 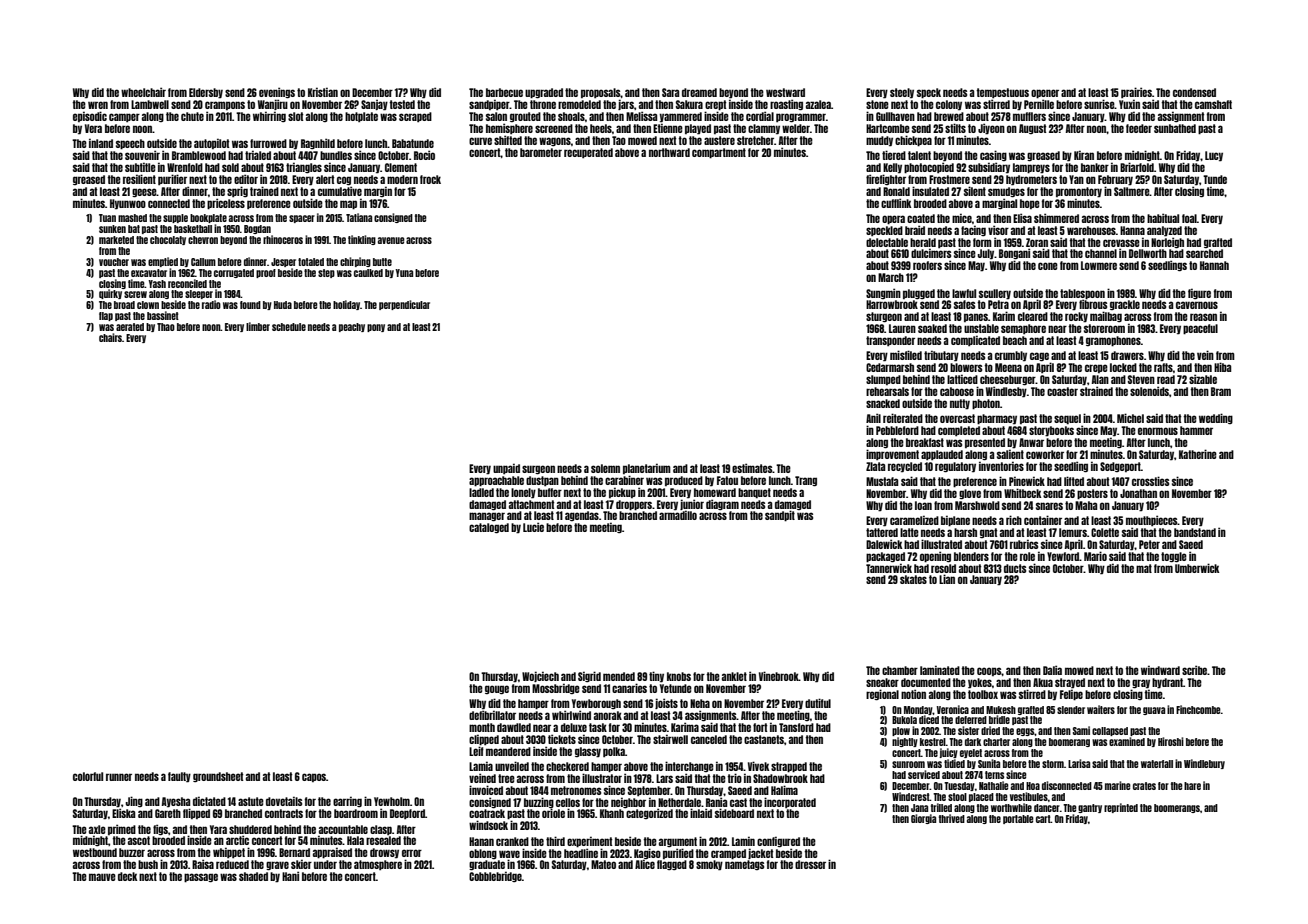 What do you see at coordinates (533, 527) in the page?
I see `Lucie` at bounding box center [533, 527].
